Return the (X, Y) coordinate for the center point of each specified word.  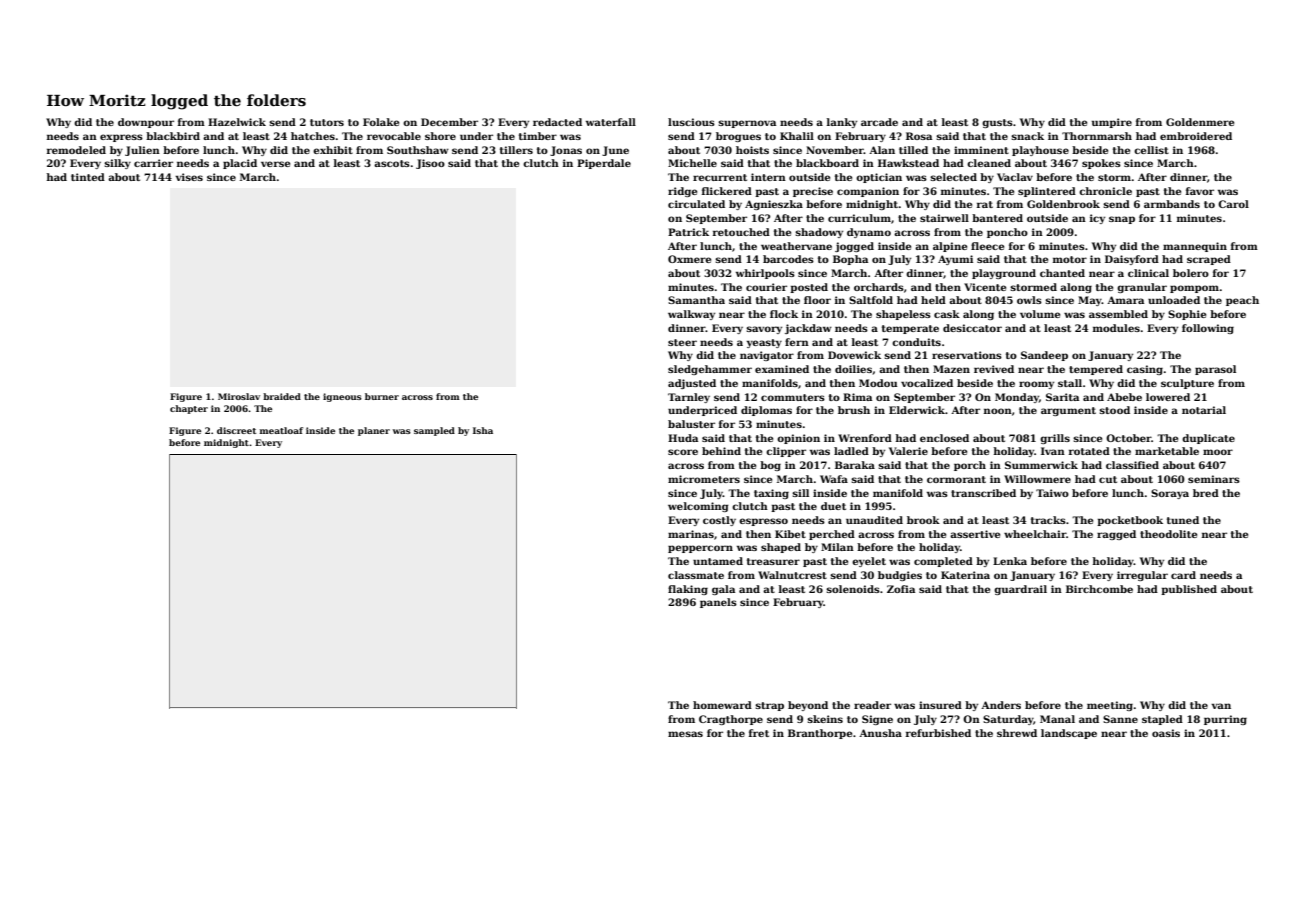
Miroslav (239, 396)
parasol (1215, 370)
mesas (685, 734)
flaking (688, 590)
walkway (691, 315)
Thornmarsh (1097, 136)
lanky (842, 123)
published (1189, 590)
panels (718, 603)
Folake (381, 122)
